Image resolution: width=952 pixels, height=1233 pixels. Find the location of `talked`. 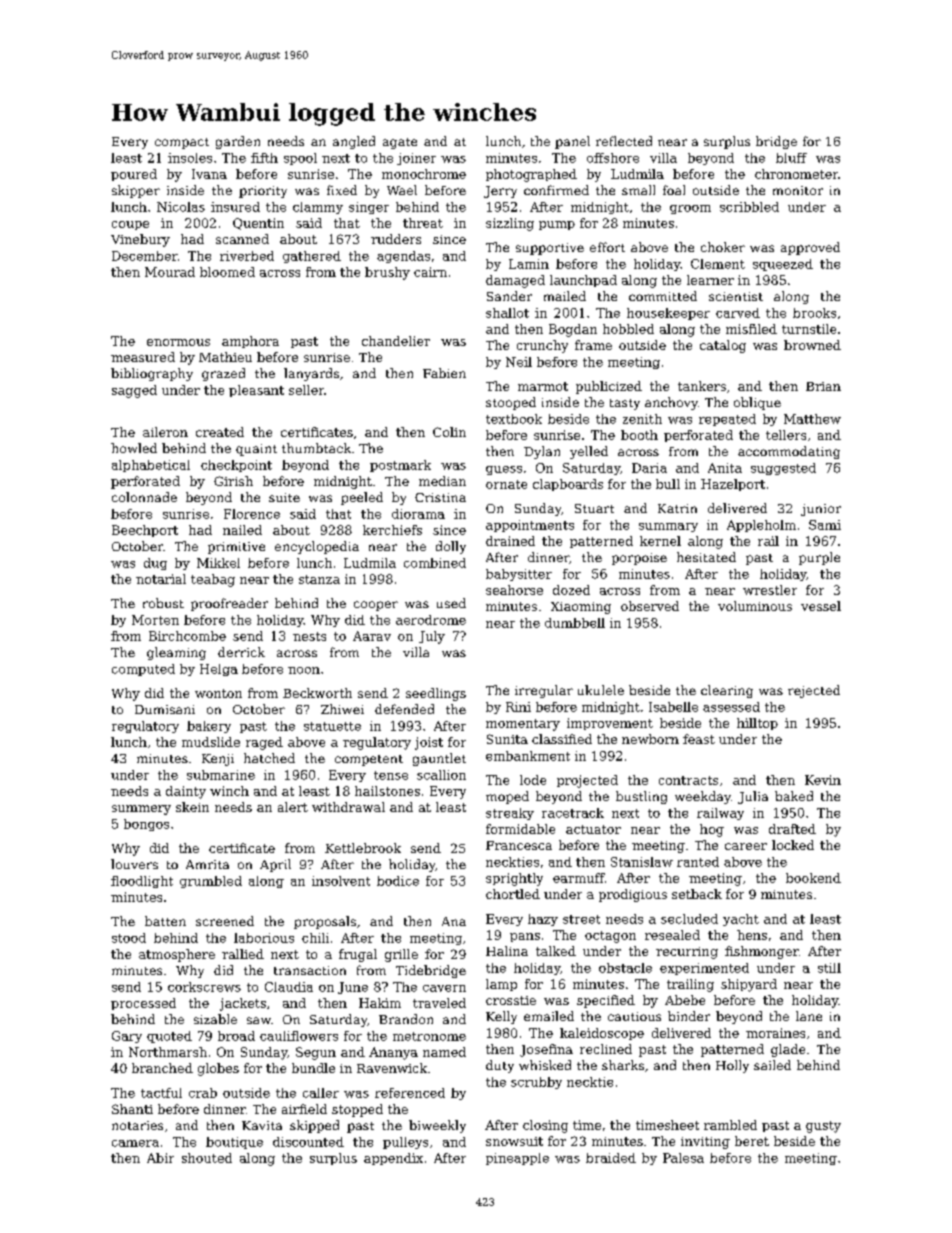

talked is located at coordinates (556, 951).
